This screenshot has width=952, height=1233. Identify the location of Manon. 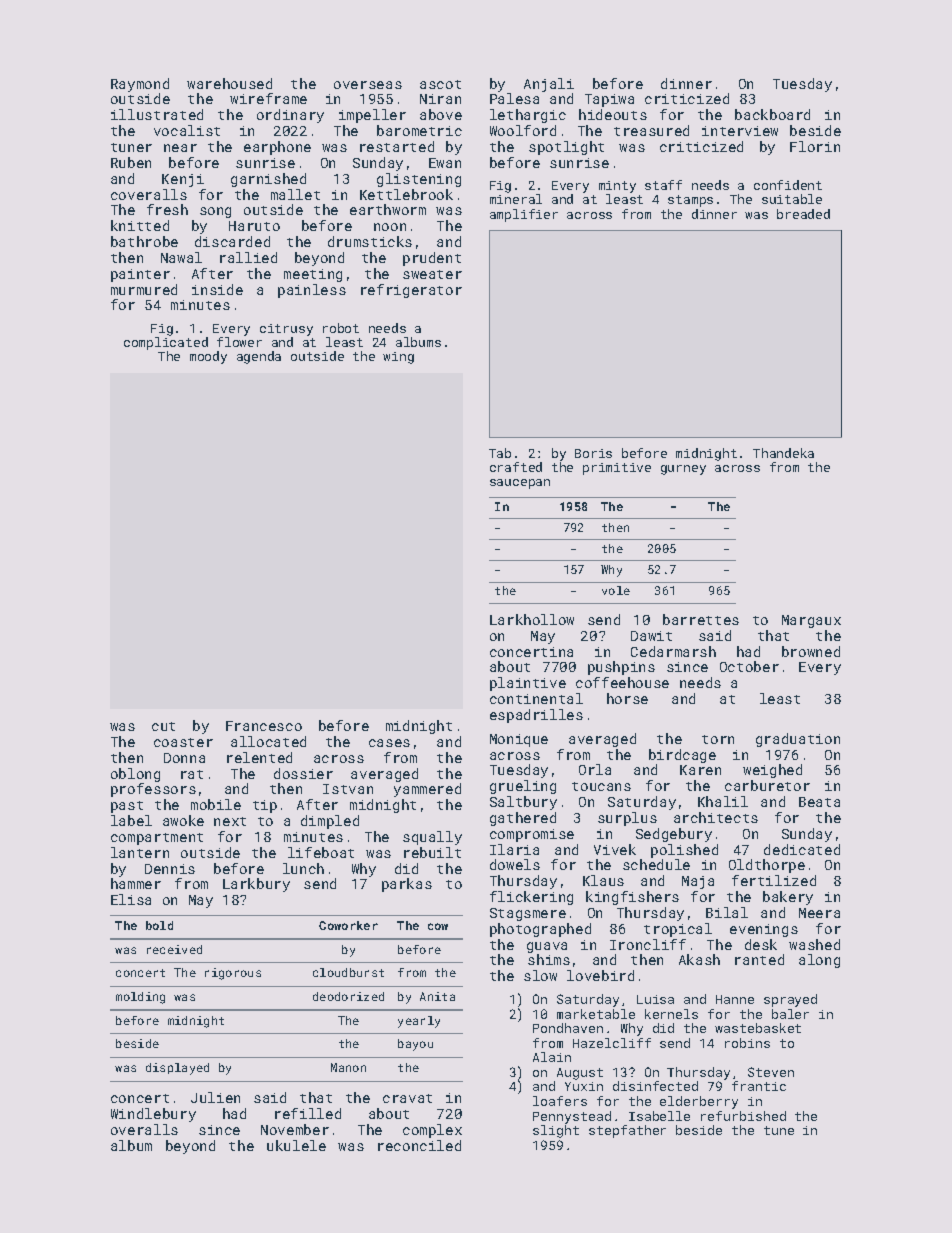
(348, 1067).
